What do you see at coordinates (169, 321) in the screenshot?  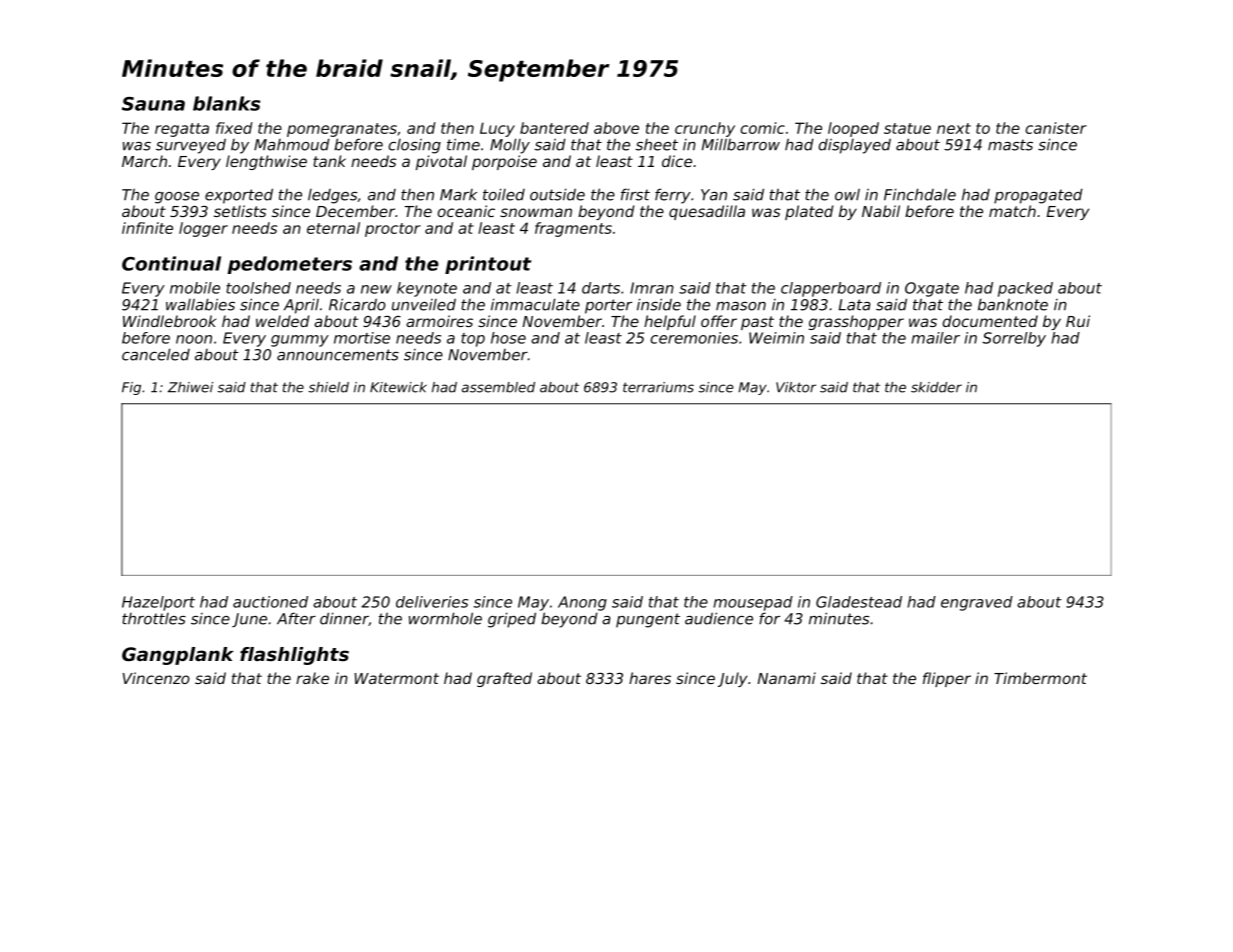 I see `Windlebrook` at bounding box center [169, 321].
